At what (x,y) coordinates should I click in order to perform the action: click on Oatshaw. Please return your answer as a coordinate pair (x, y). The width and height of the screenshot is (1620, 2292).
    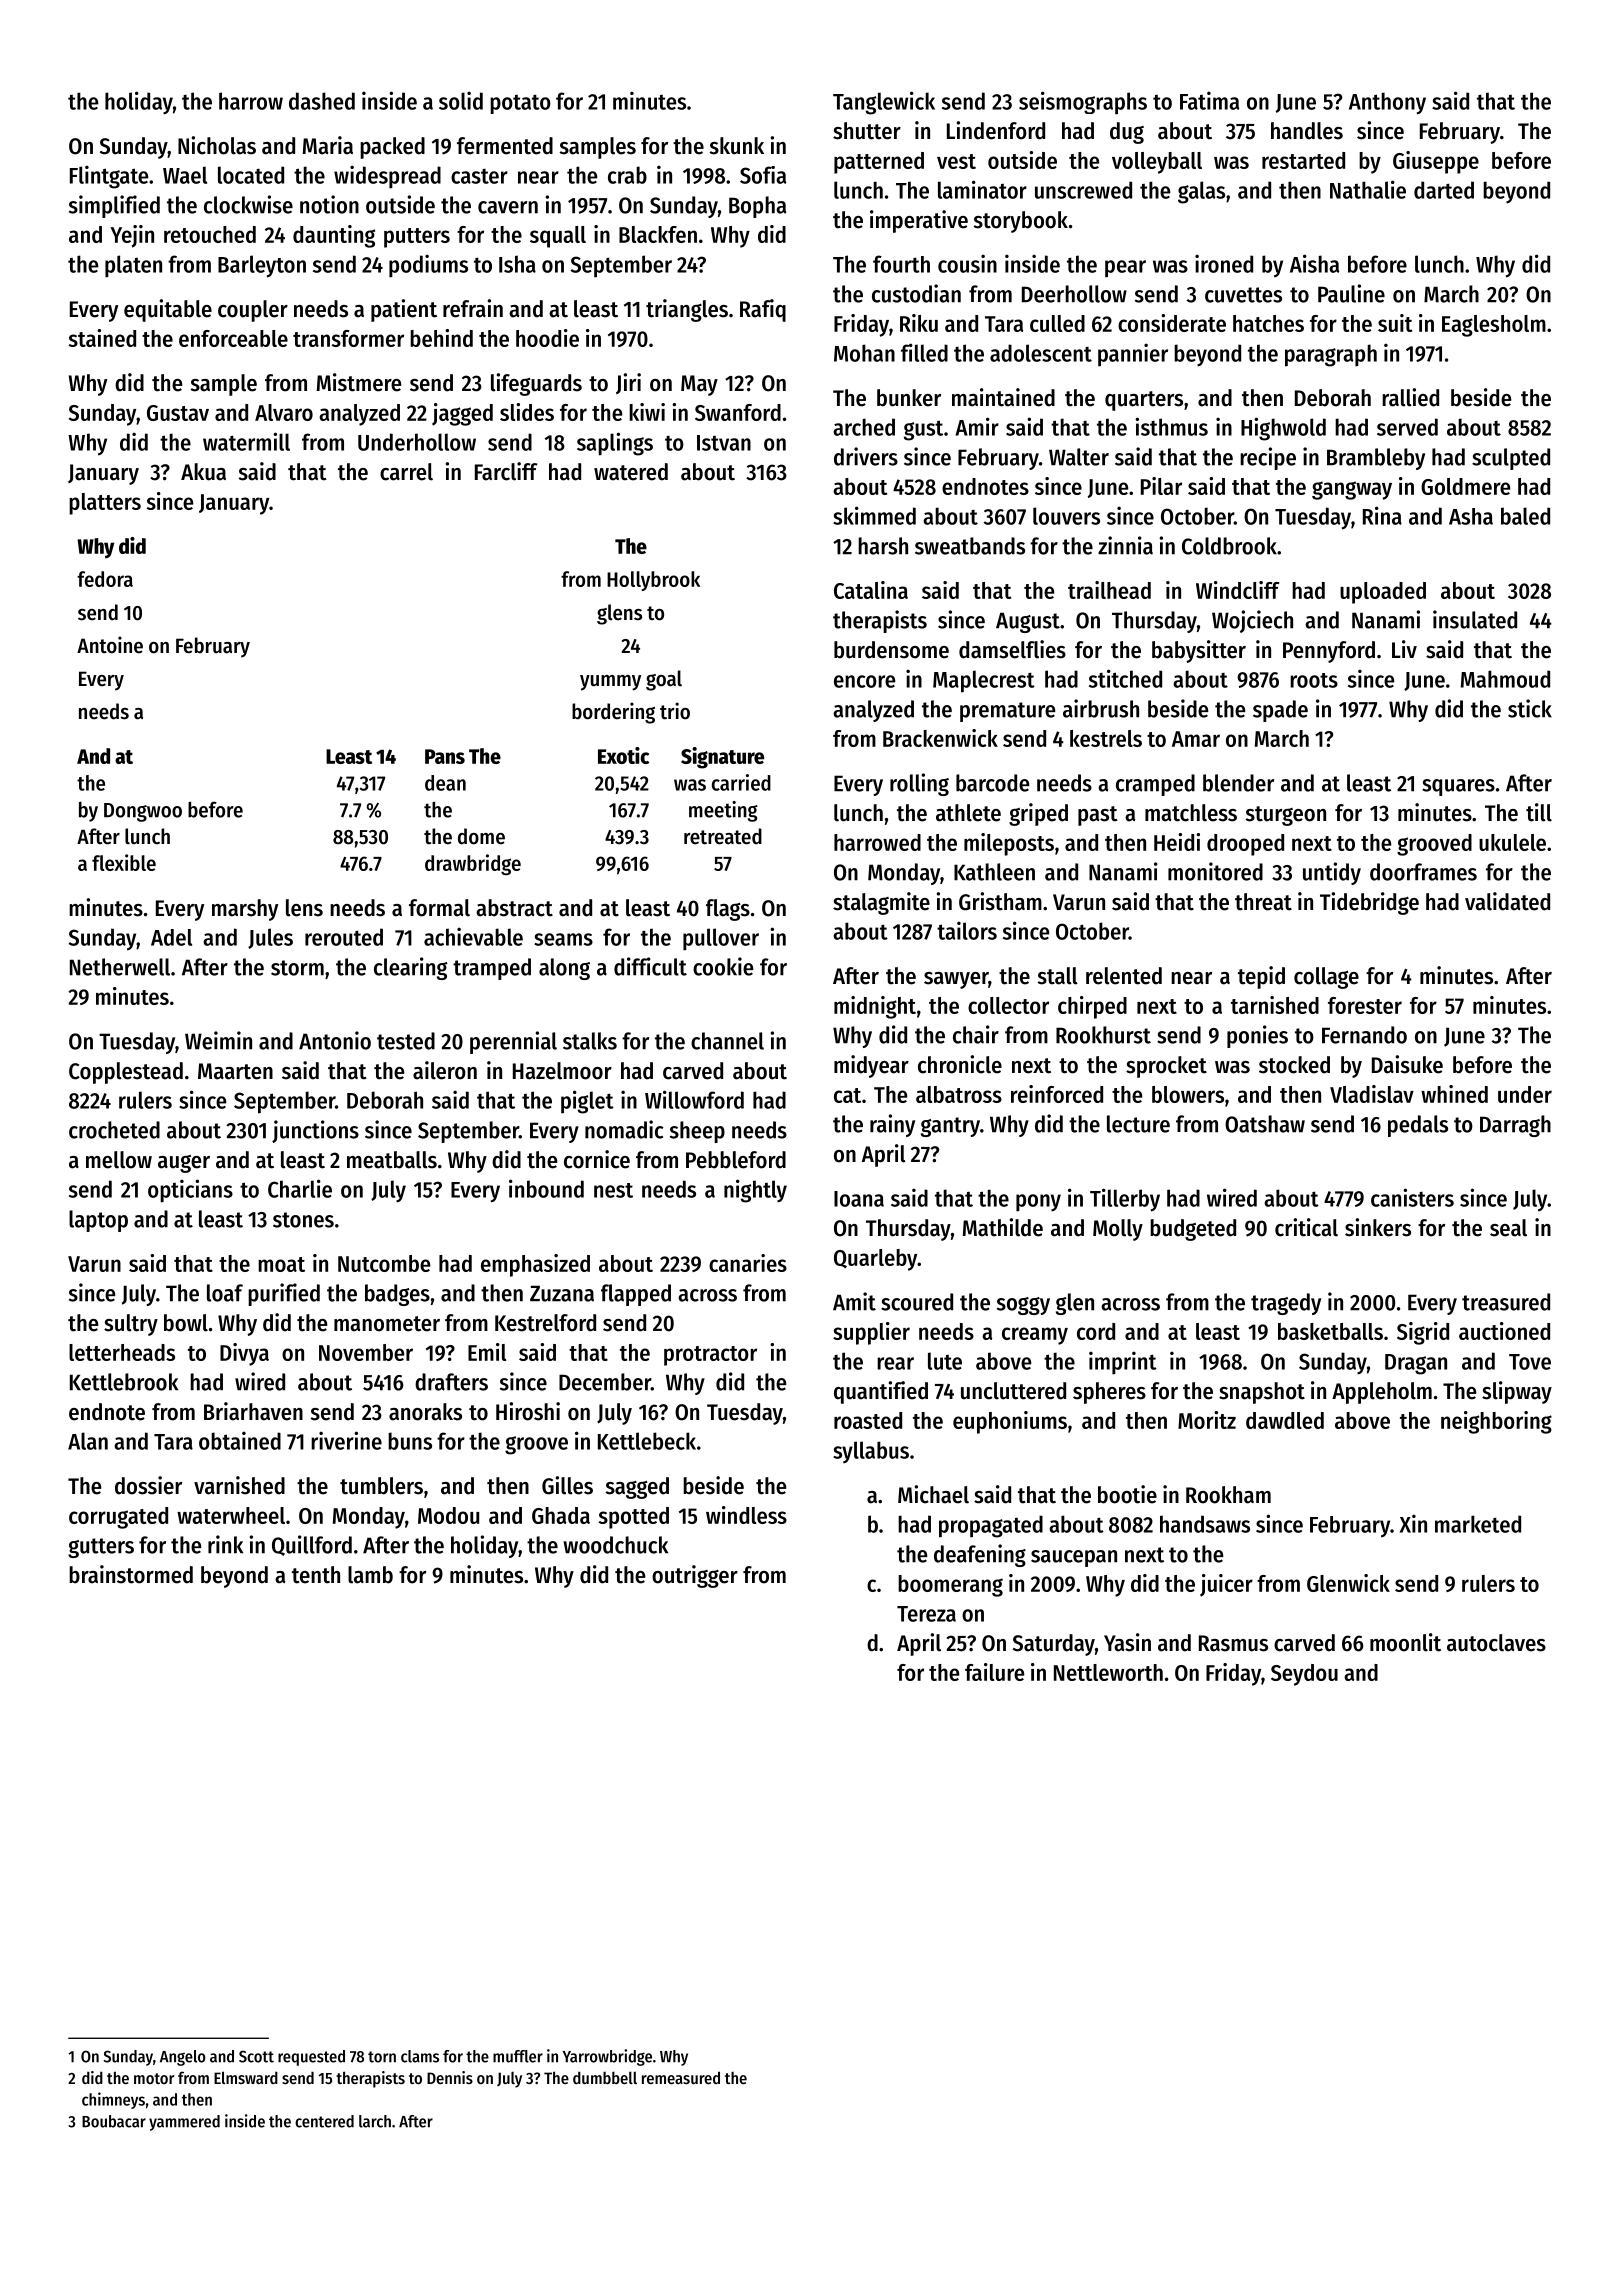
    Looking at the image, I should click on (1265, 1124).
